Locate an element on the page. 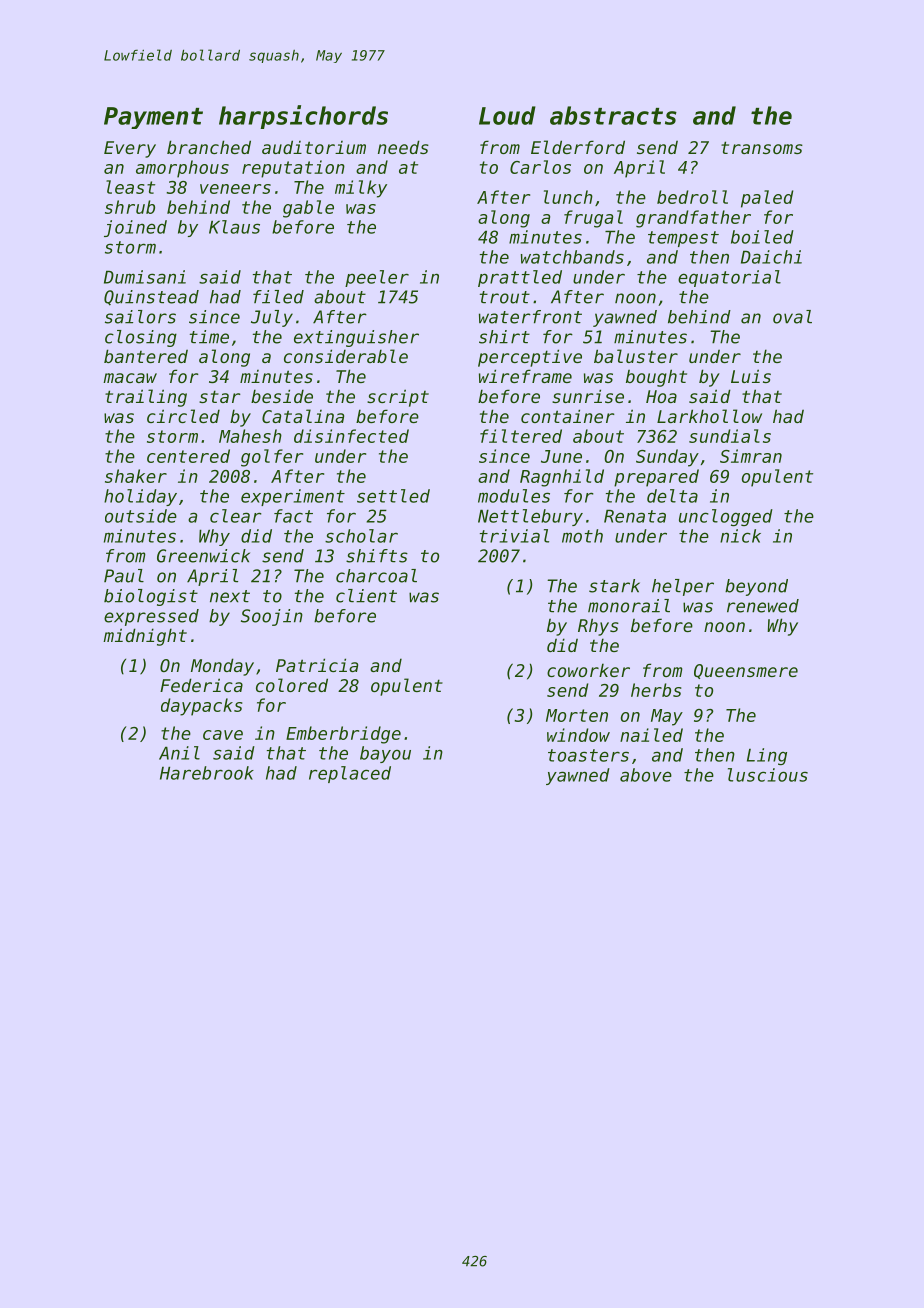 The height and width of the page is (1308, 924). perceptive is located at coordinates (530, 358).
